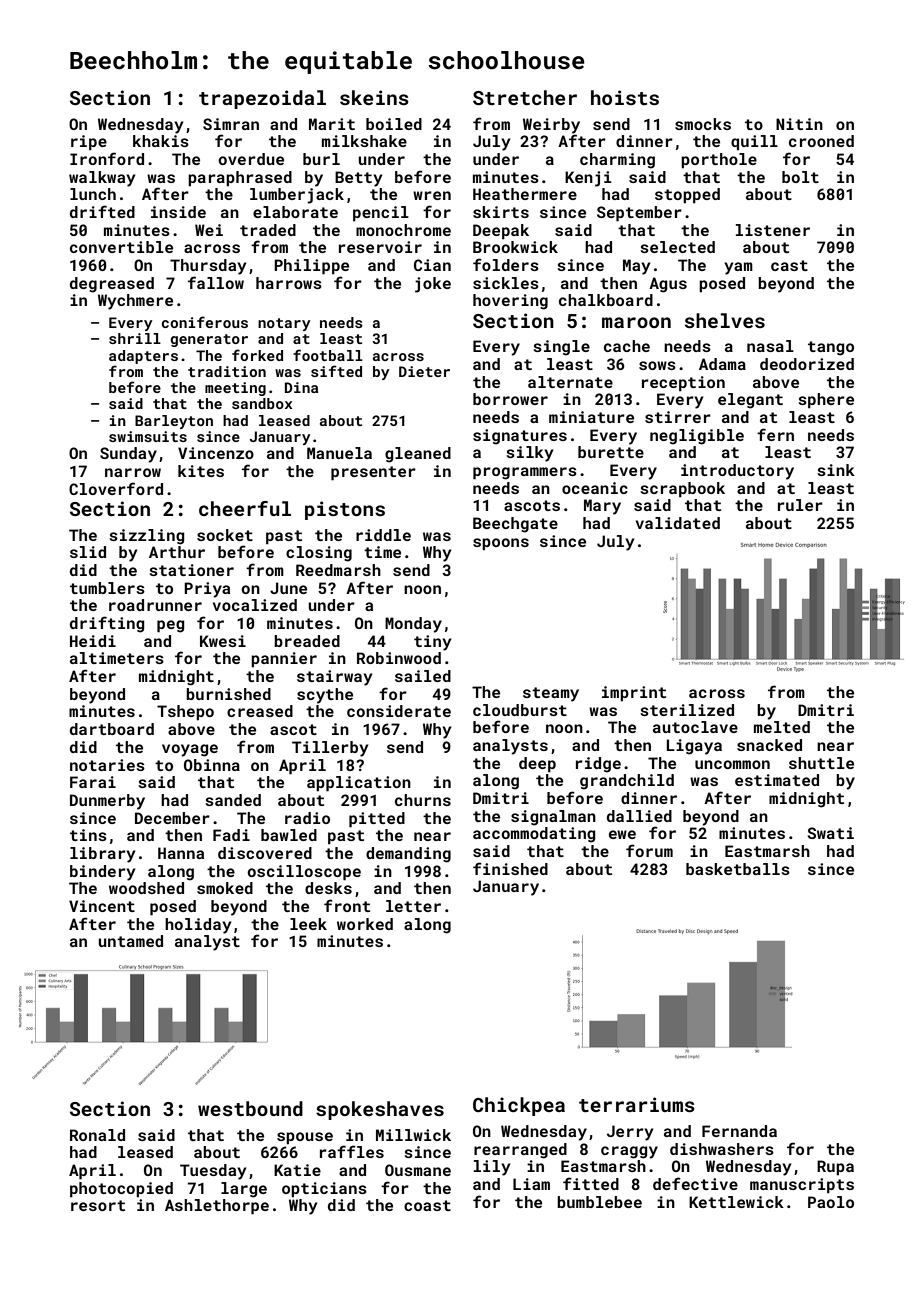 The width and height of the document is (924, 1308). I want to click on yam, so click(738, 268).
